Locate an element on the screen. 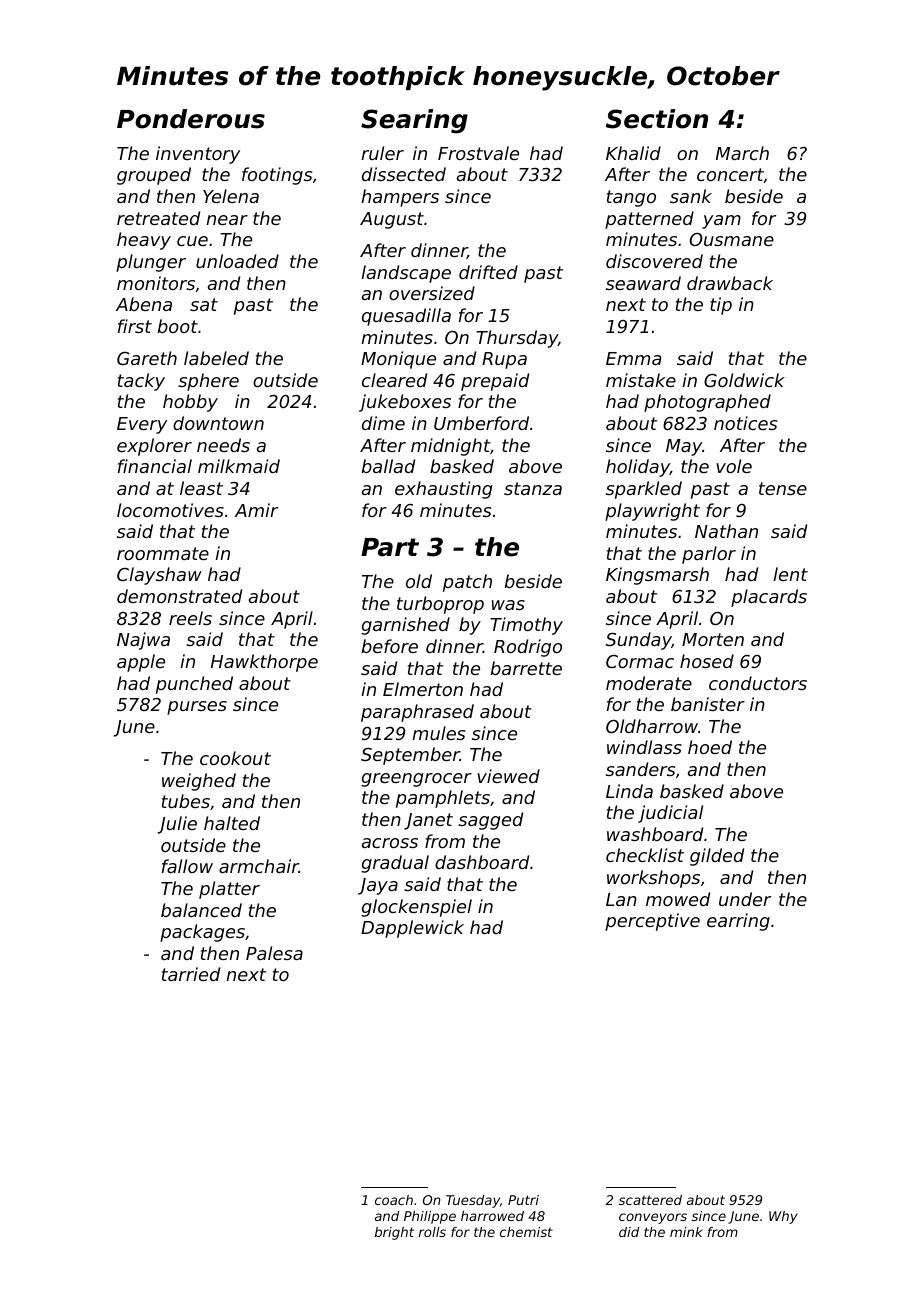 This screenshot has width=924, height=1308. earring is located at coordinates (738, 922).
